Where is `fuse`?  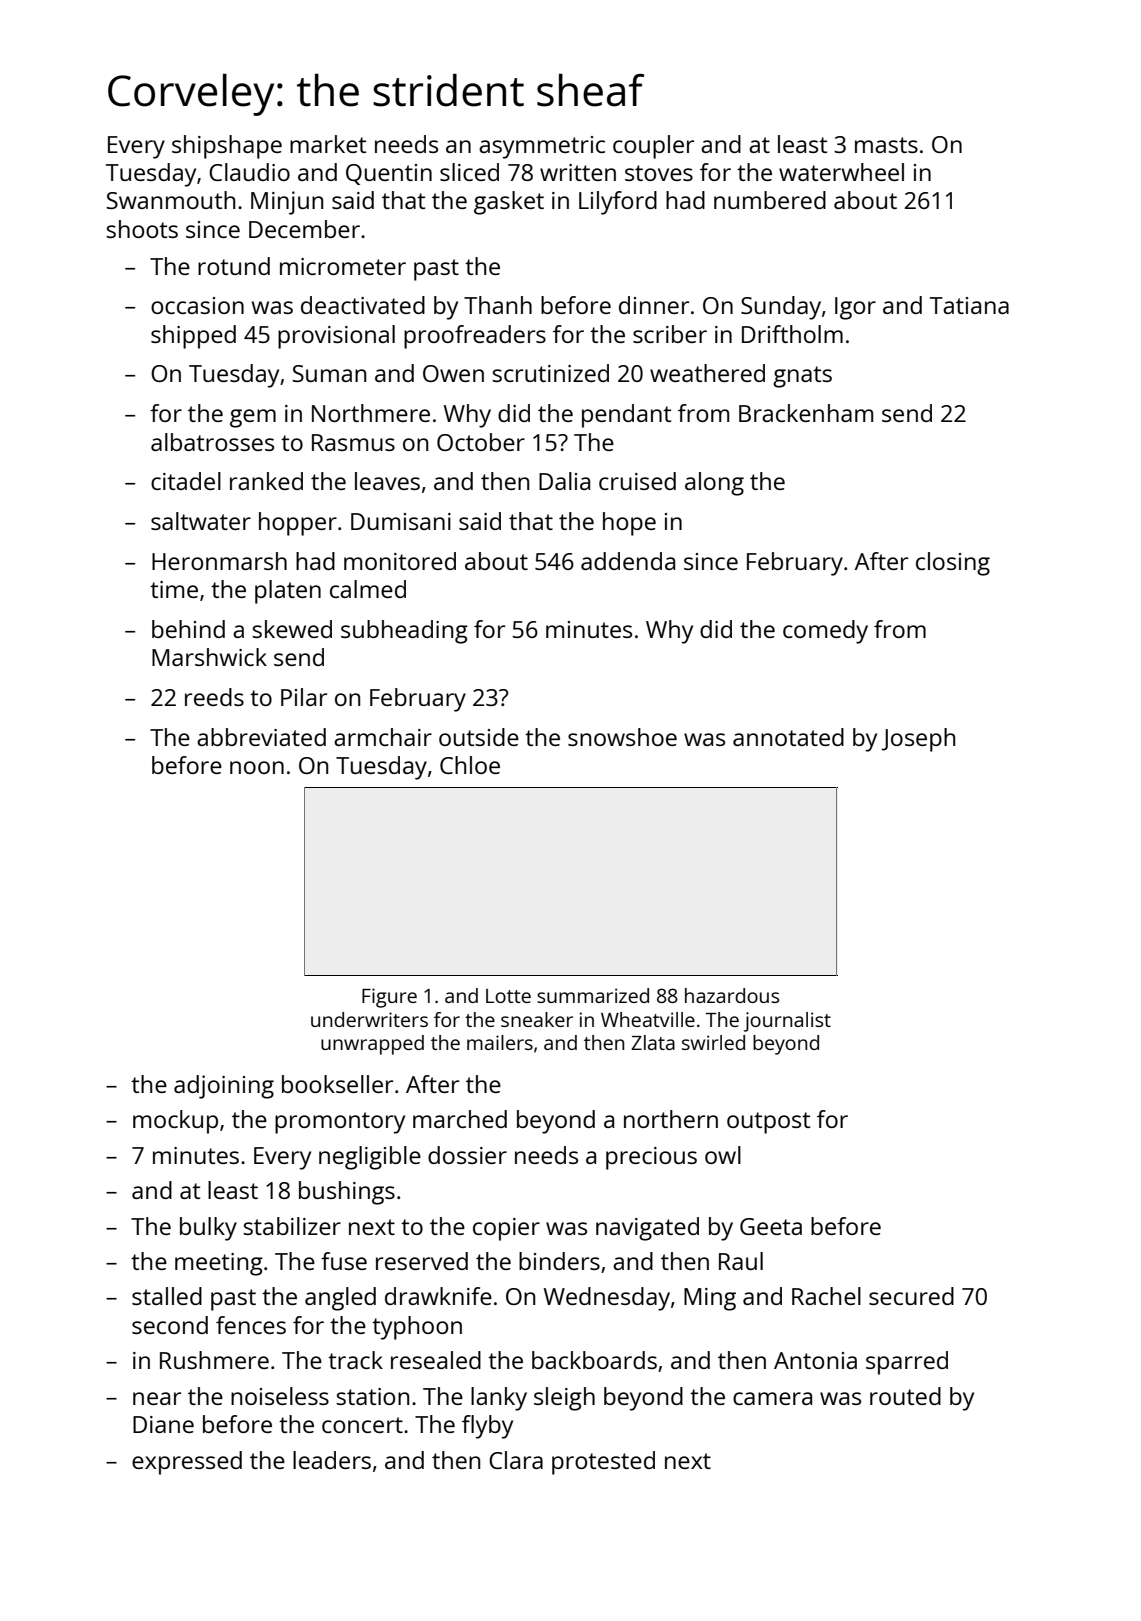
fuse is located at coordinates (344, 1261).
